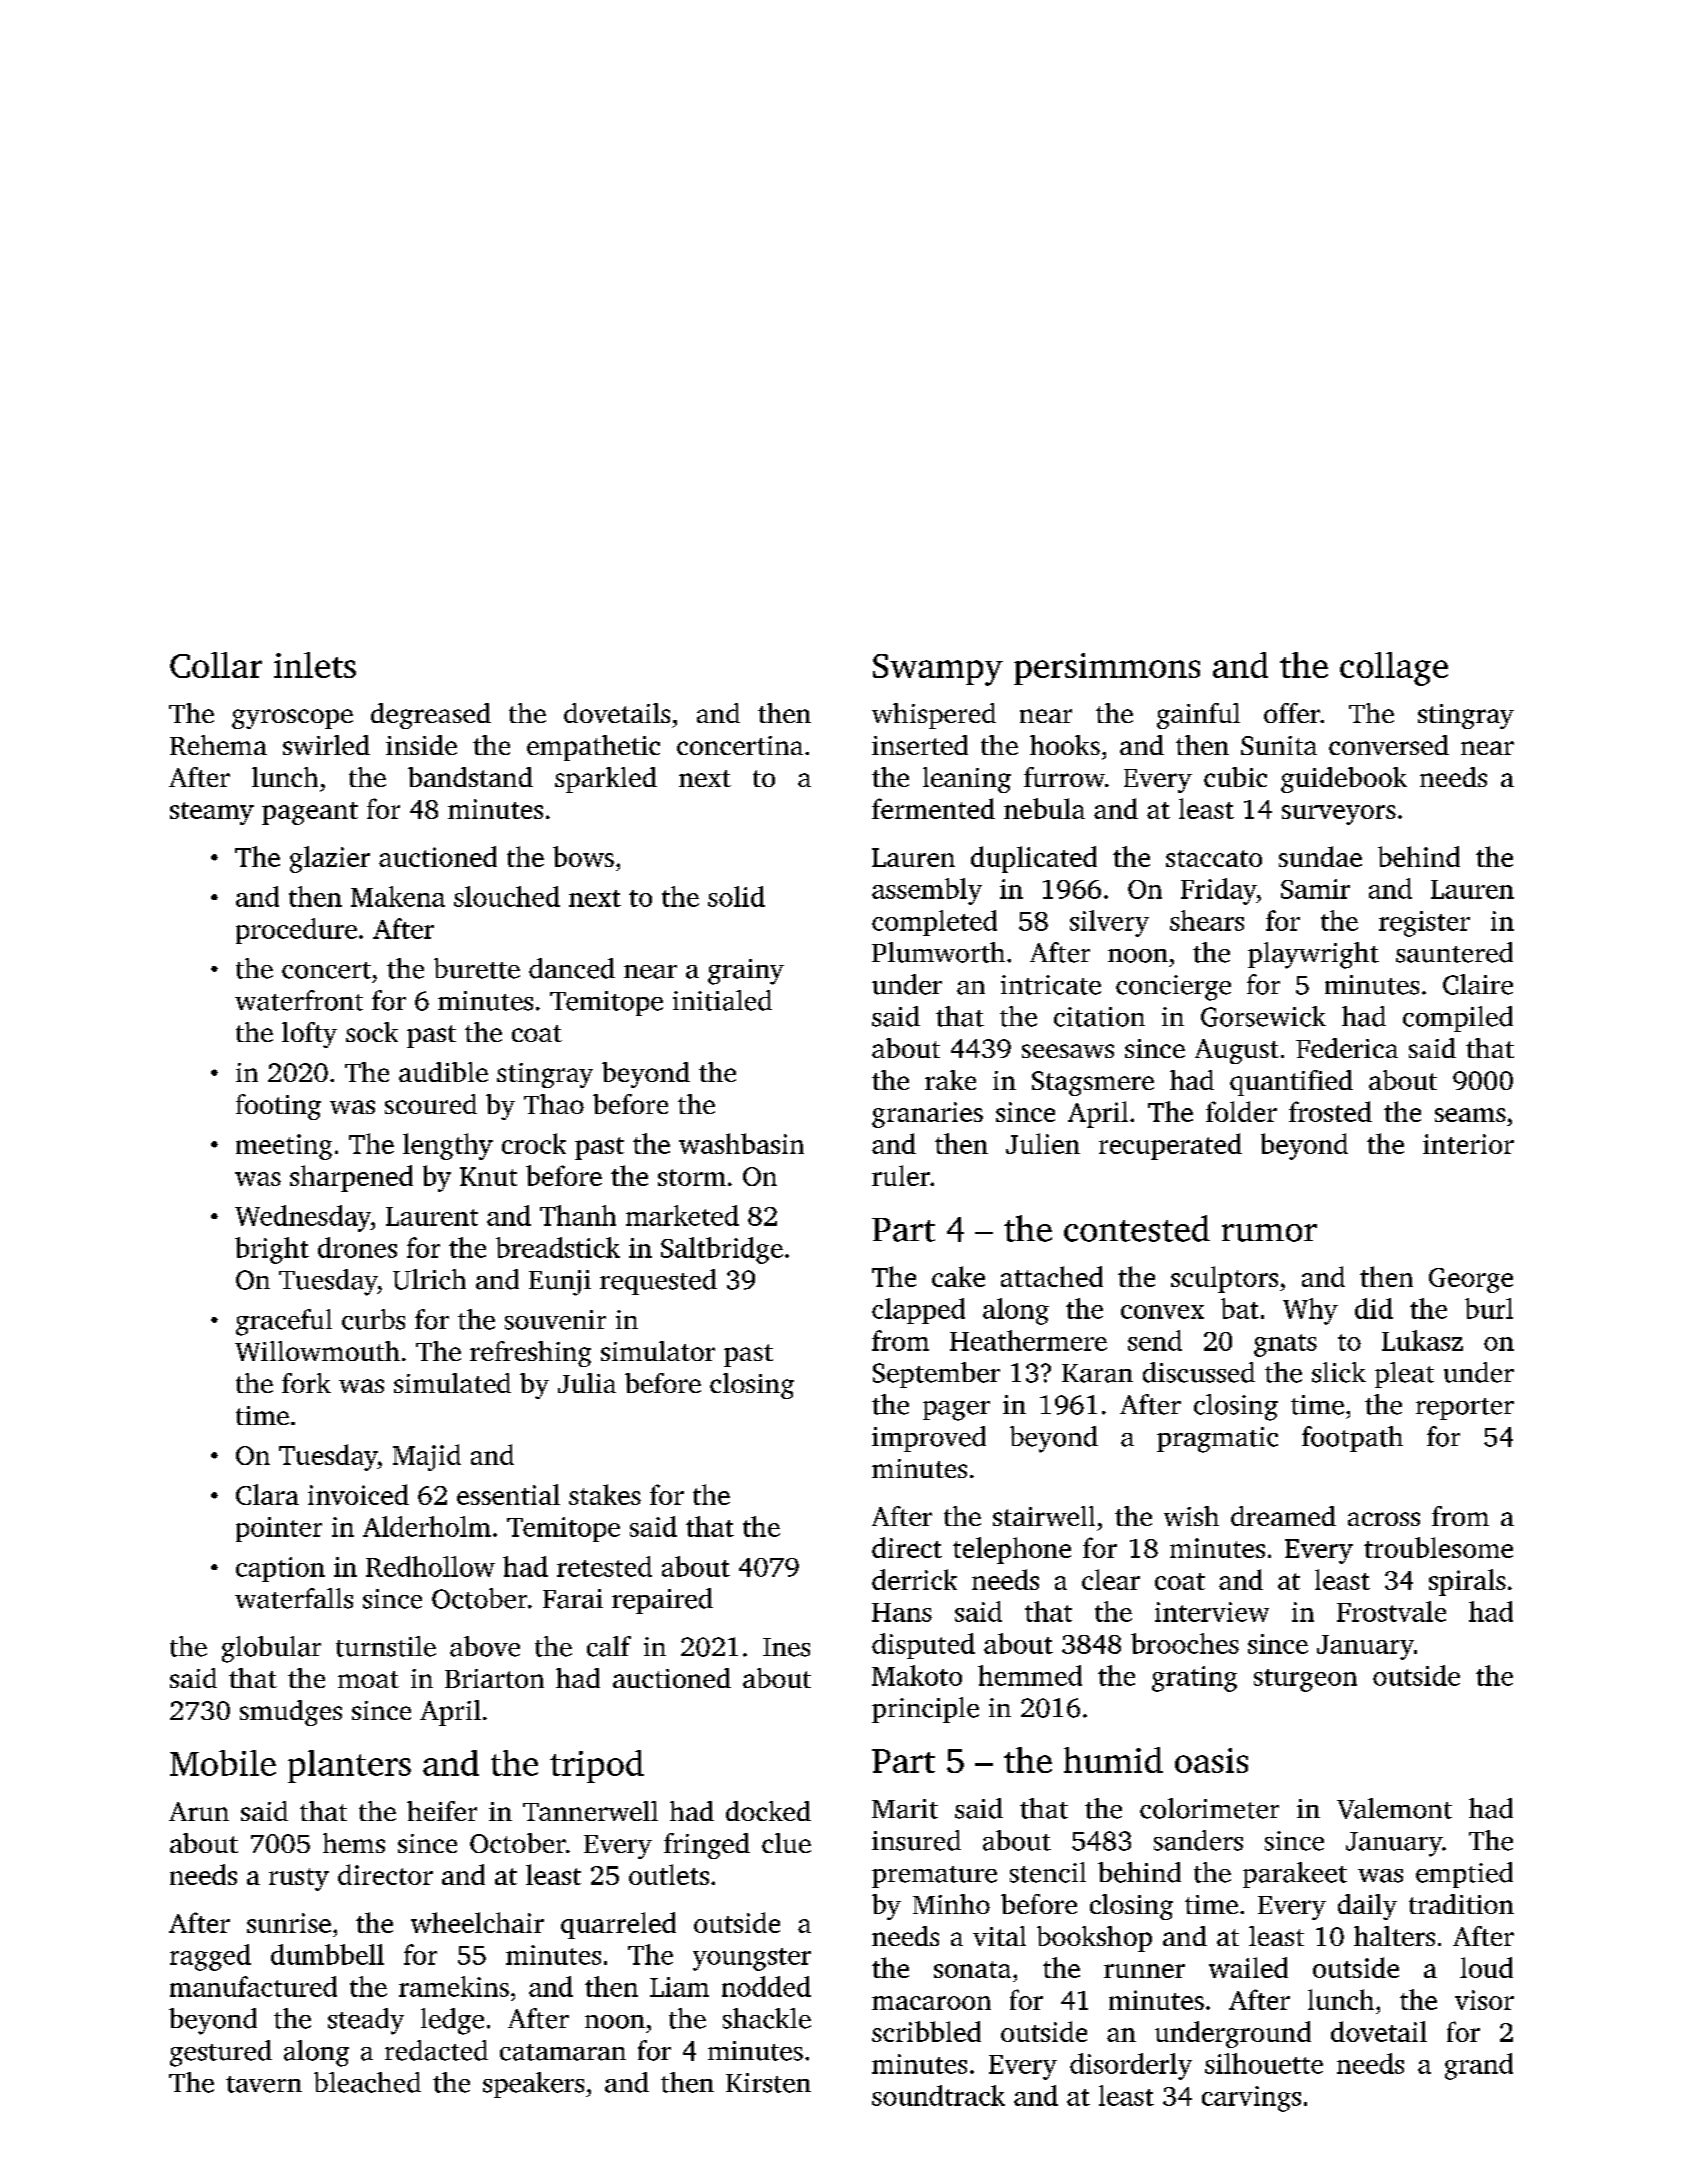 This screenshot has height=2178, width=1683. I want to click on bows, so click(583, 856).
